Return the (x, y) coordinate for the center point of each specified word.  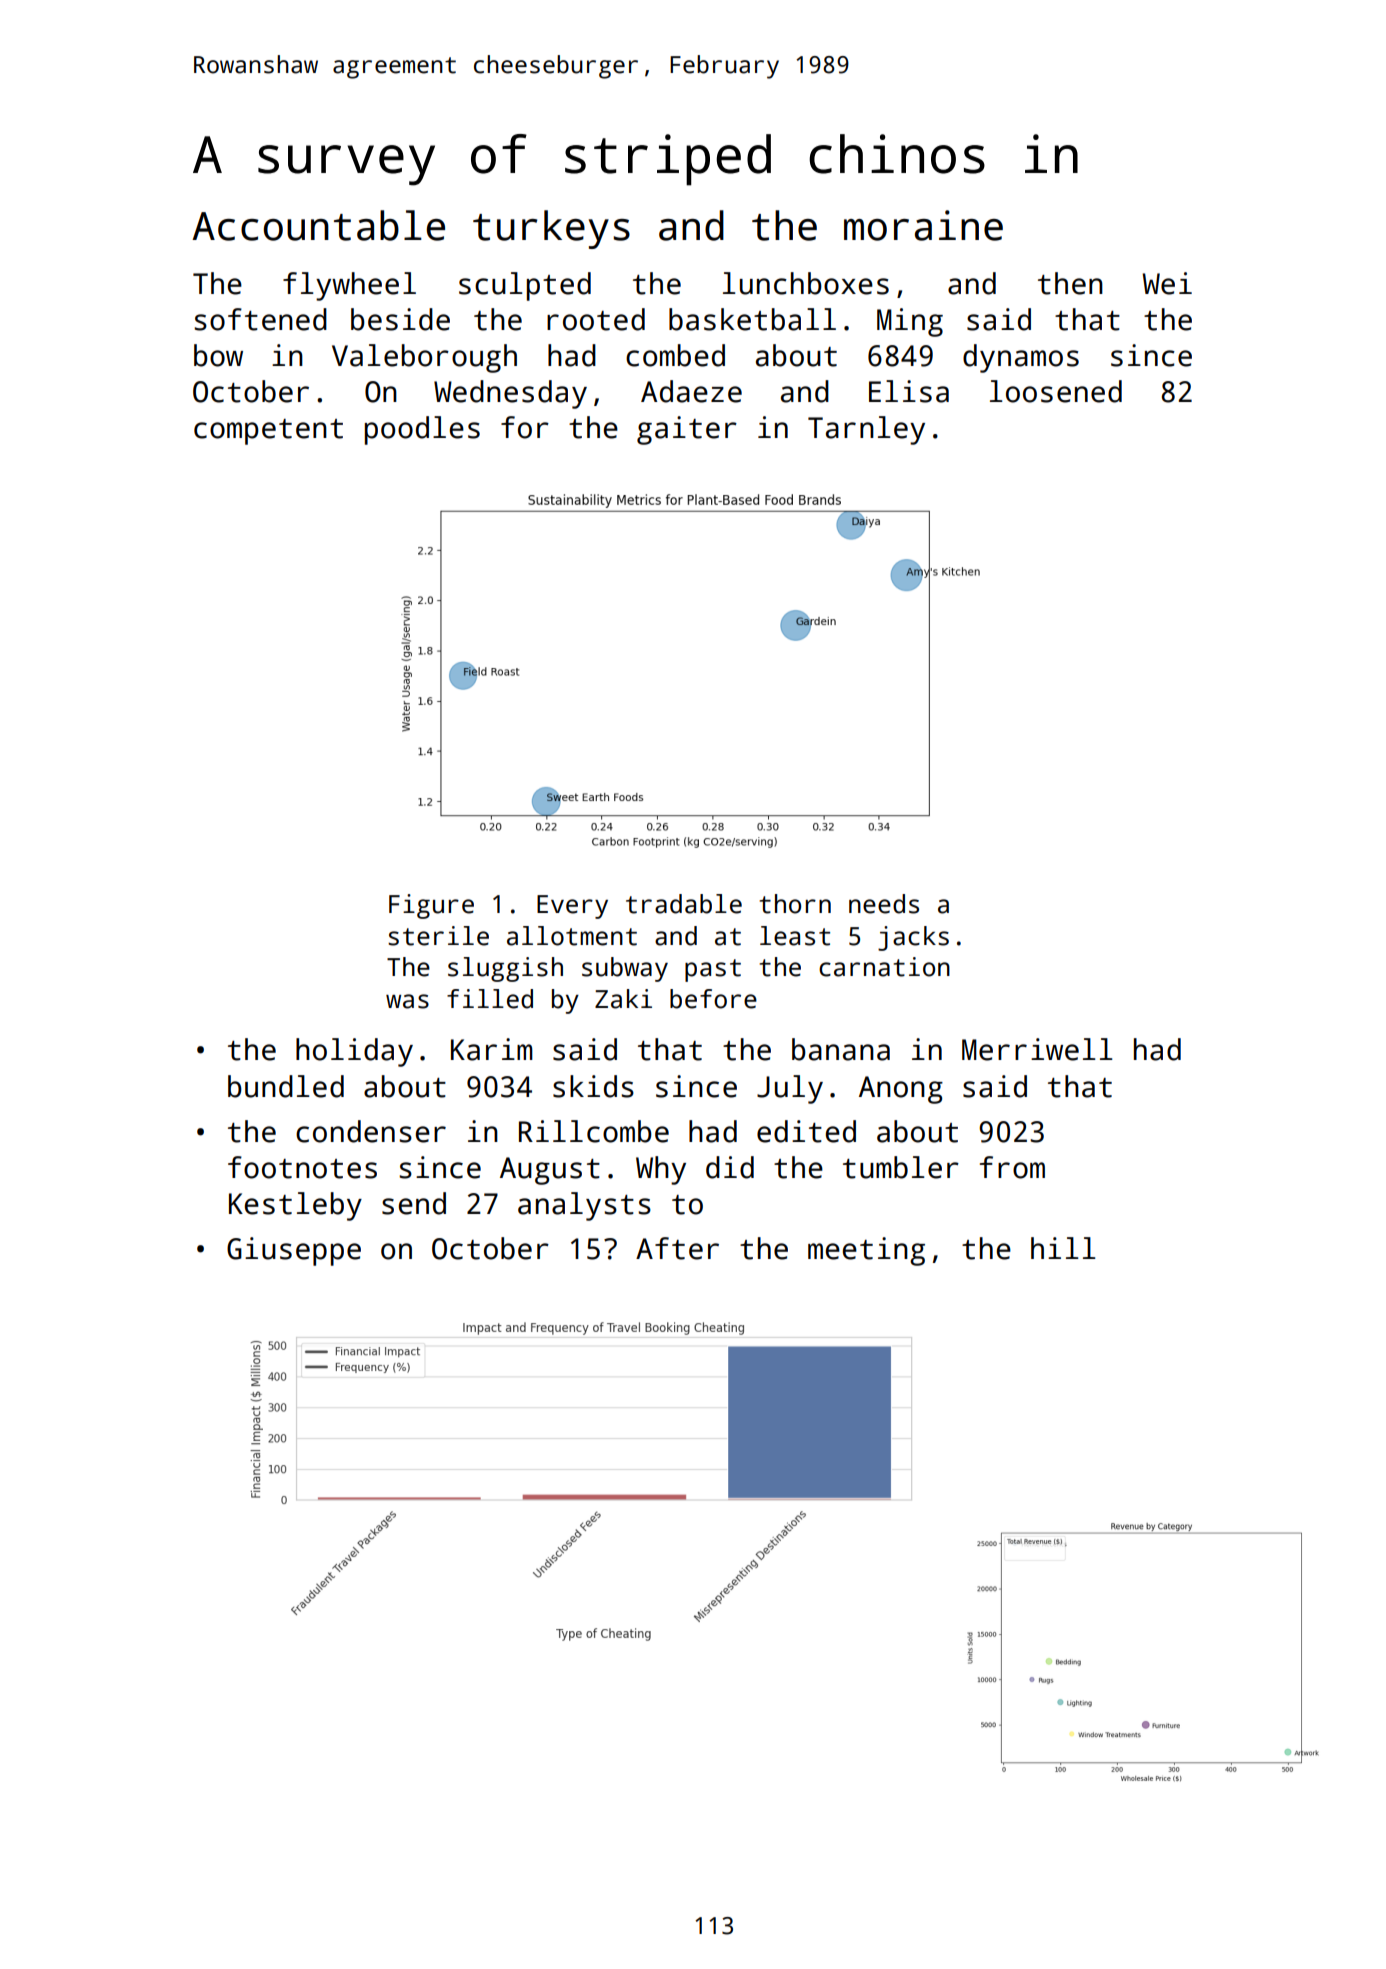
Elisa (909, 391)
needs (884, 904)
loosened (1056, 391)
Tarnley (866, 430)
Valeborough (424, 358)
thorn (795, 904)
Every (572, 907)
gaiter (687, 430)
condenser (371, 1131)
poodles (422, 430)
